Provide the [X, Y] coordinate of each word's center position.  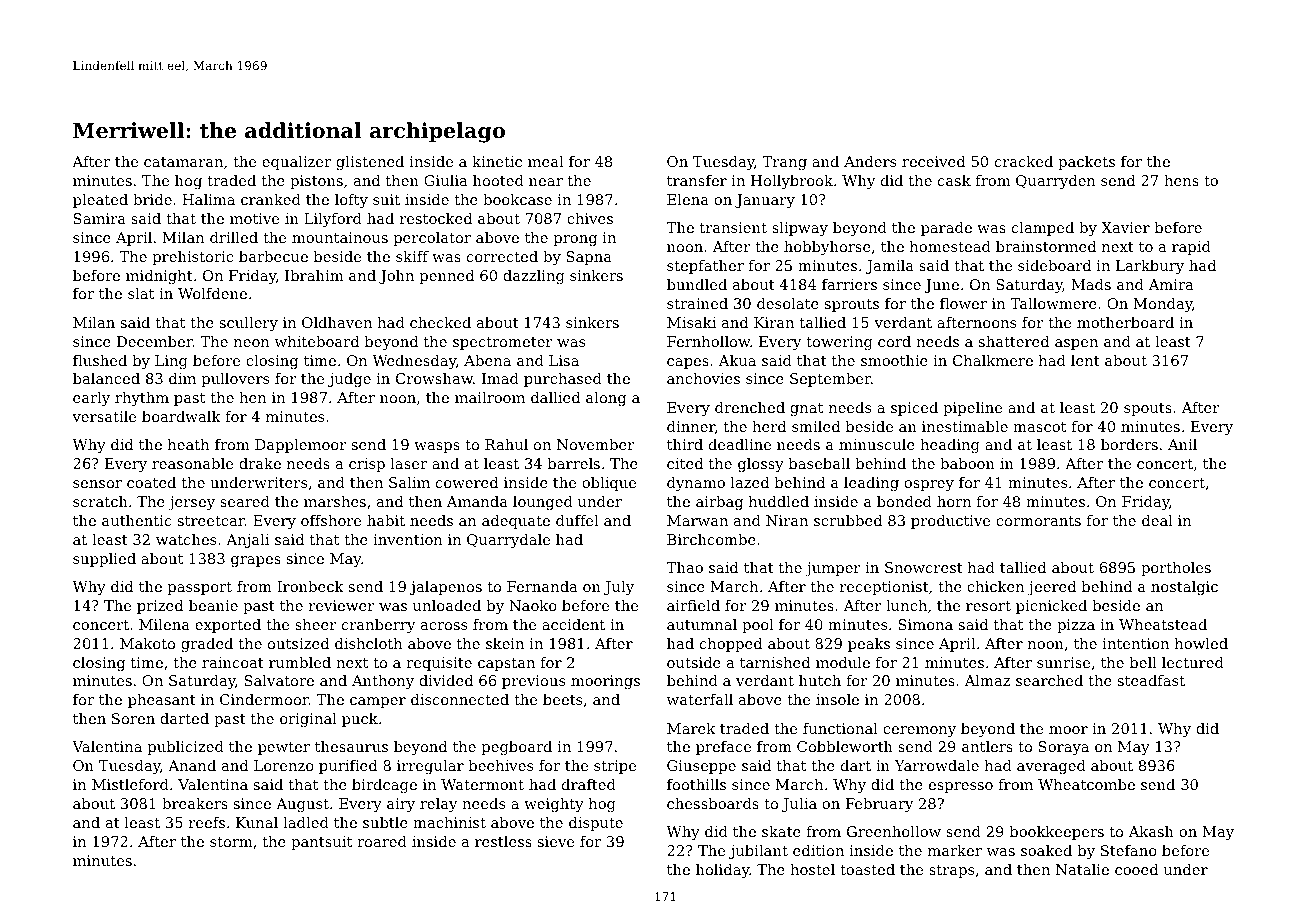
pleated [100, 201]
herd [769, 426]
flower [963, 303]
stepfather [705, 267]
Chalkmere [993, 360]
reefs [207, 822]
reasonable [192, 463]
